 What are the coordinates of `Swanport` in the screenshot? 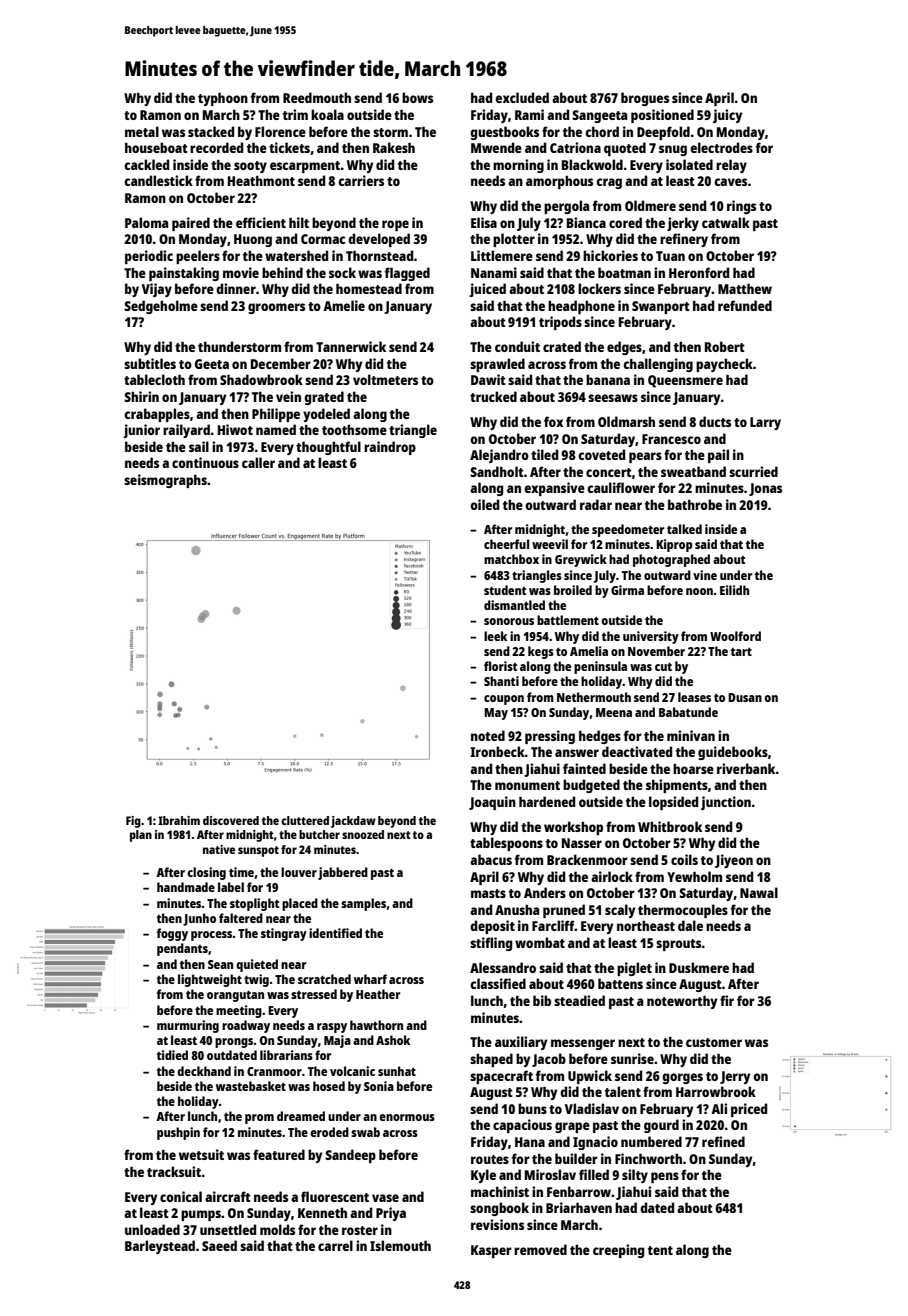 It's located at (661, 307).
